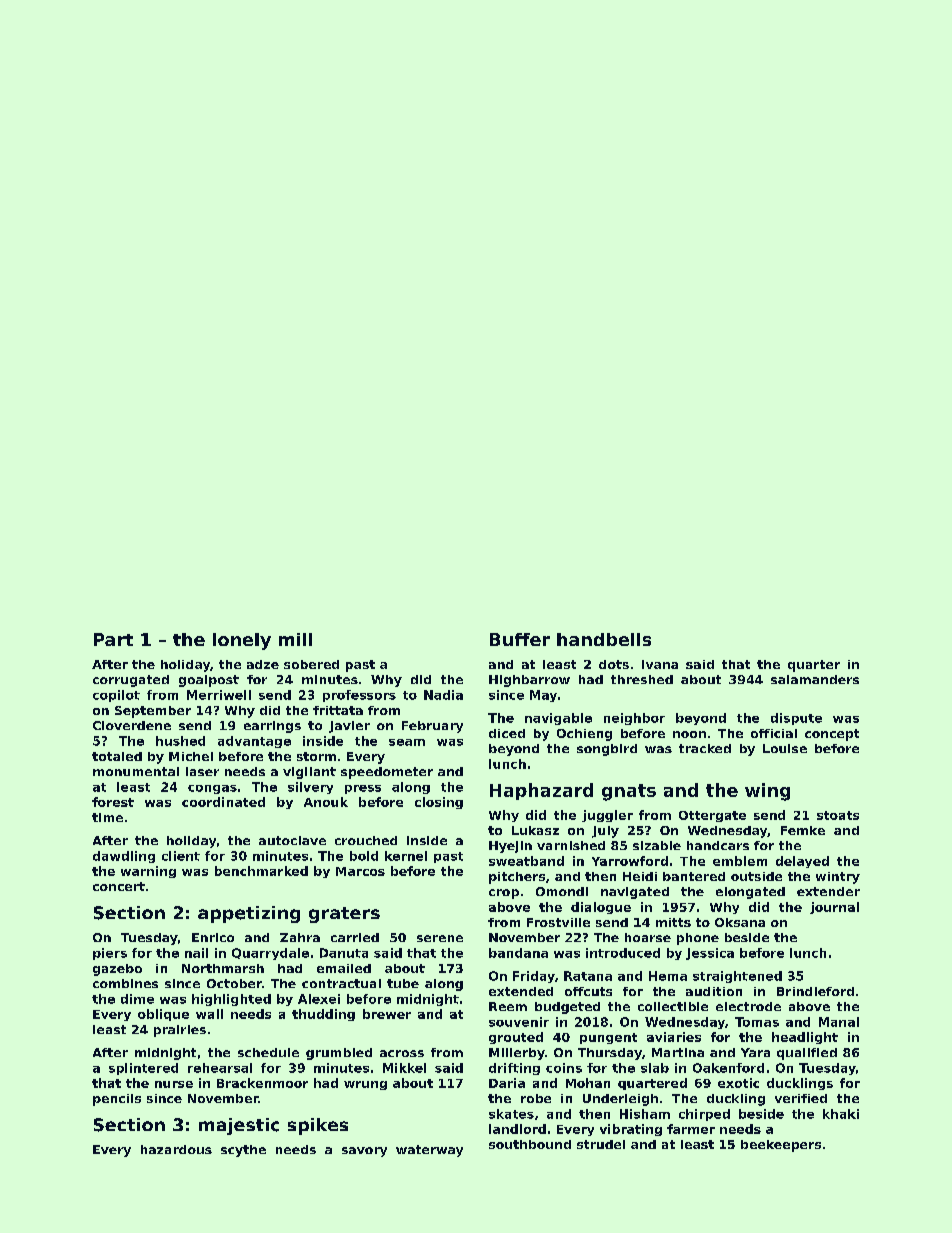  I want to click on forest, so click(113, 802).
